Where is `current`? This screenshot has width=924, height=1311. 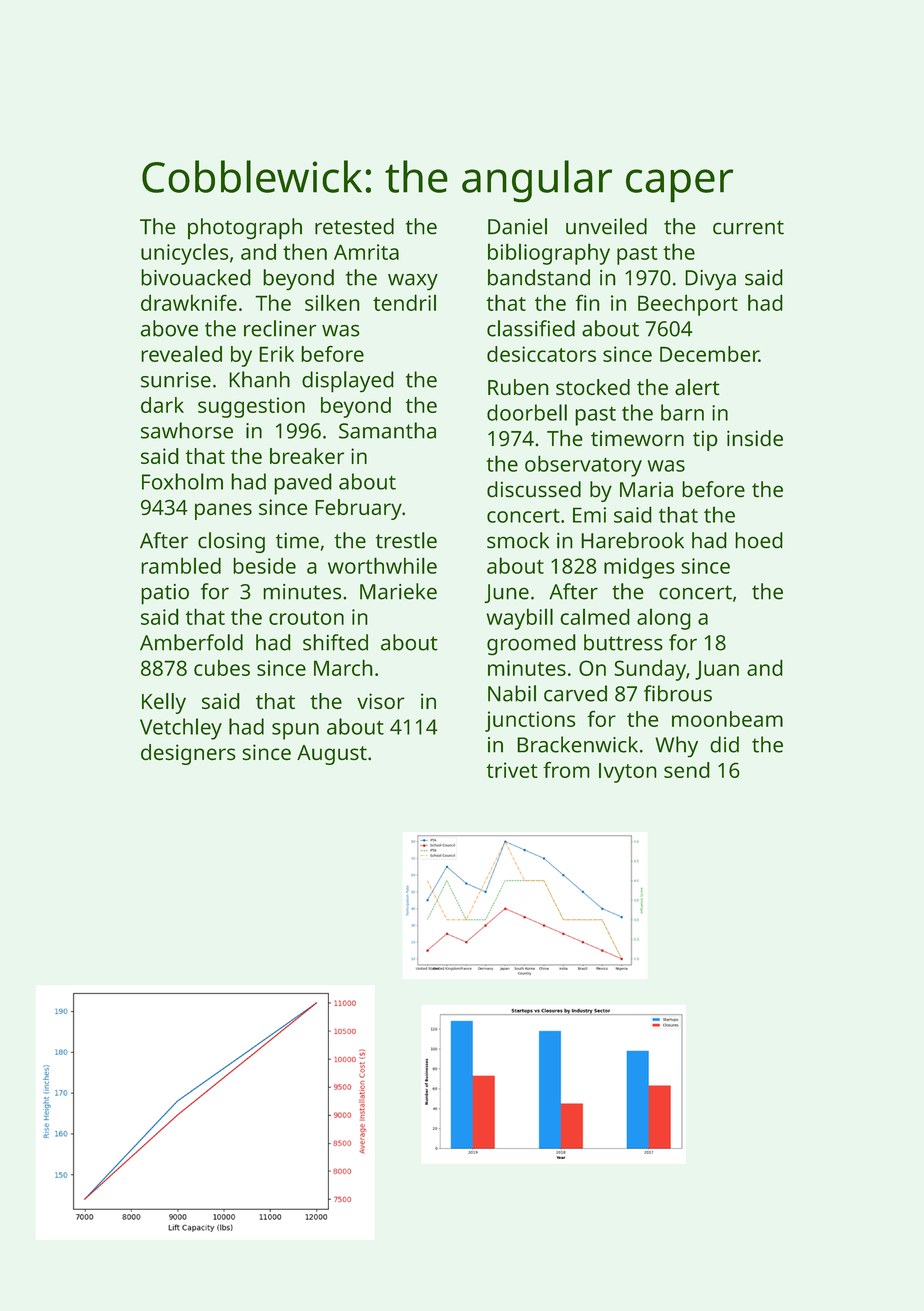 current is located at coordinates (748, 227).
